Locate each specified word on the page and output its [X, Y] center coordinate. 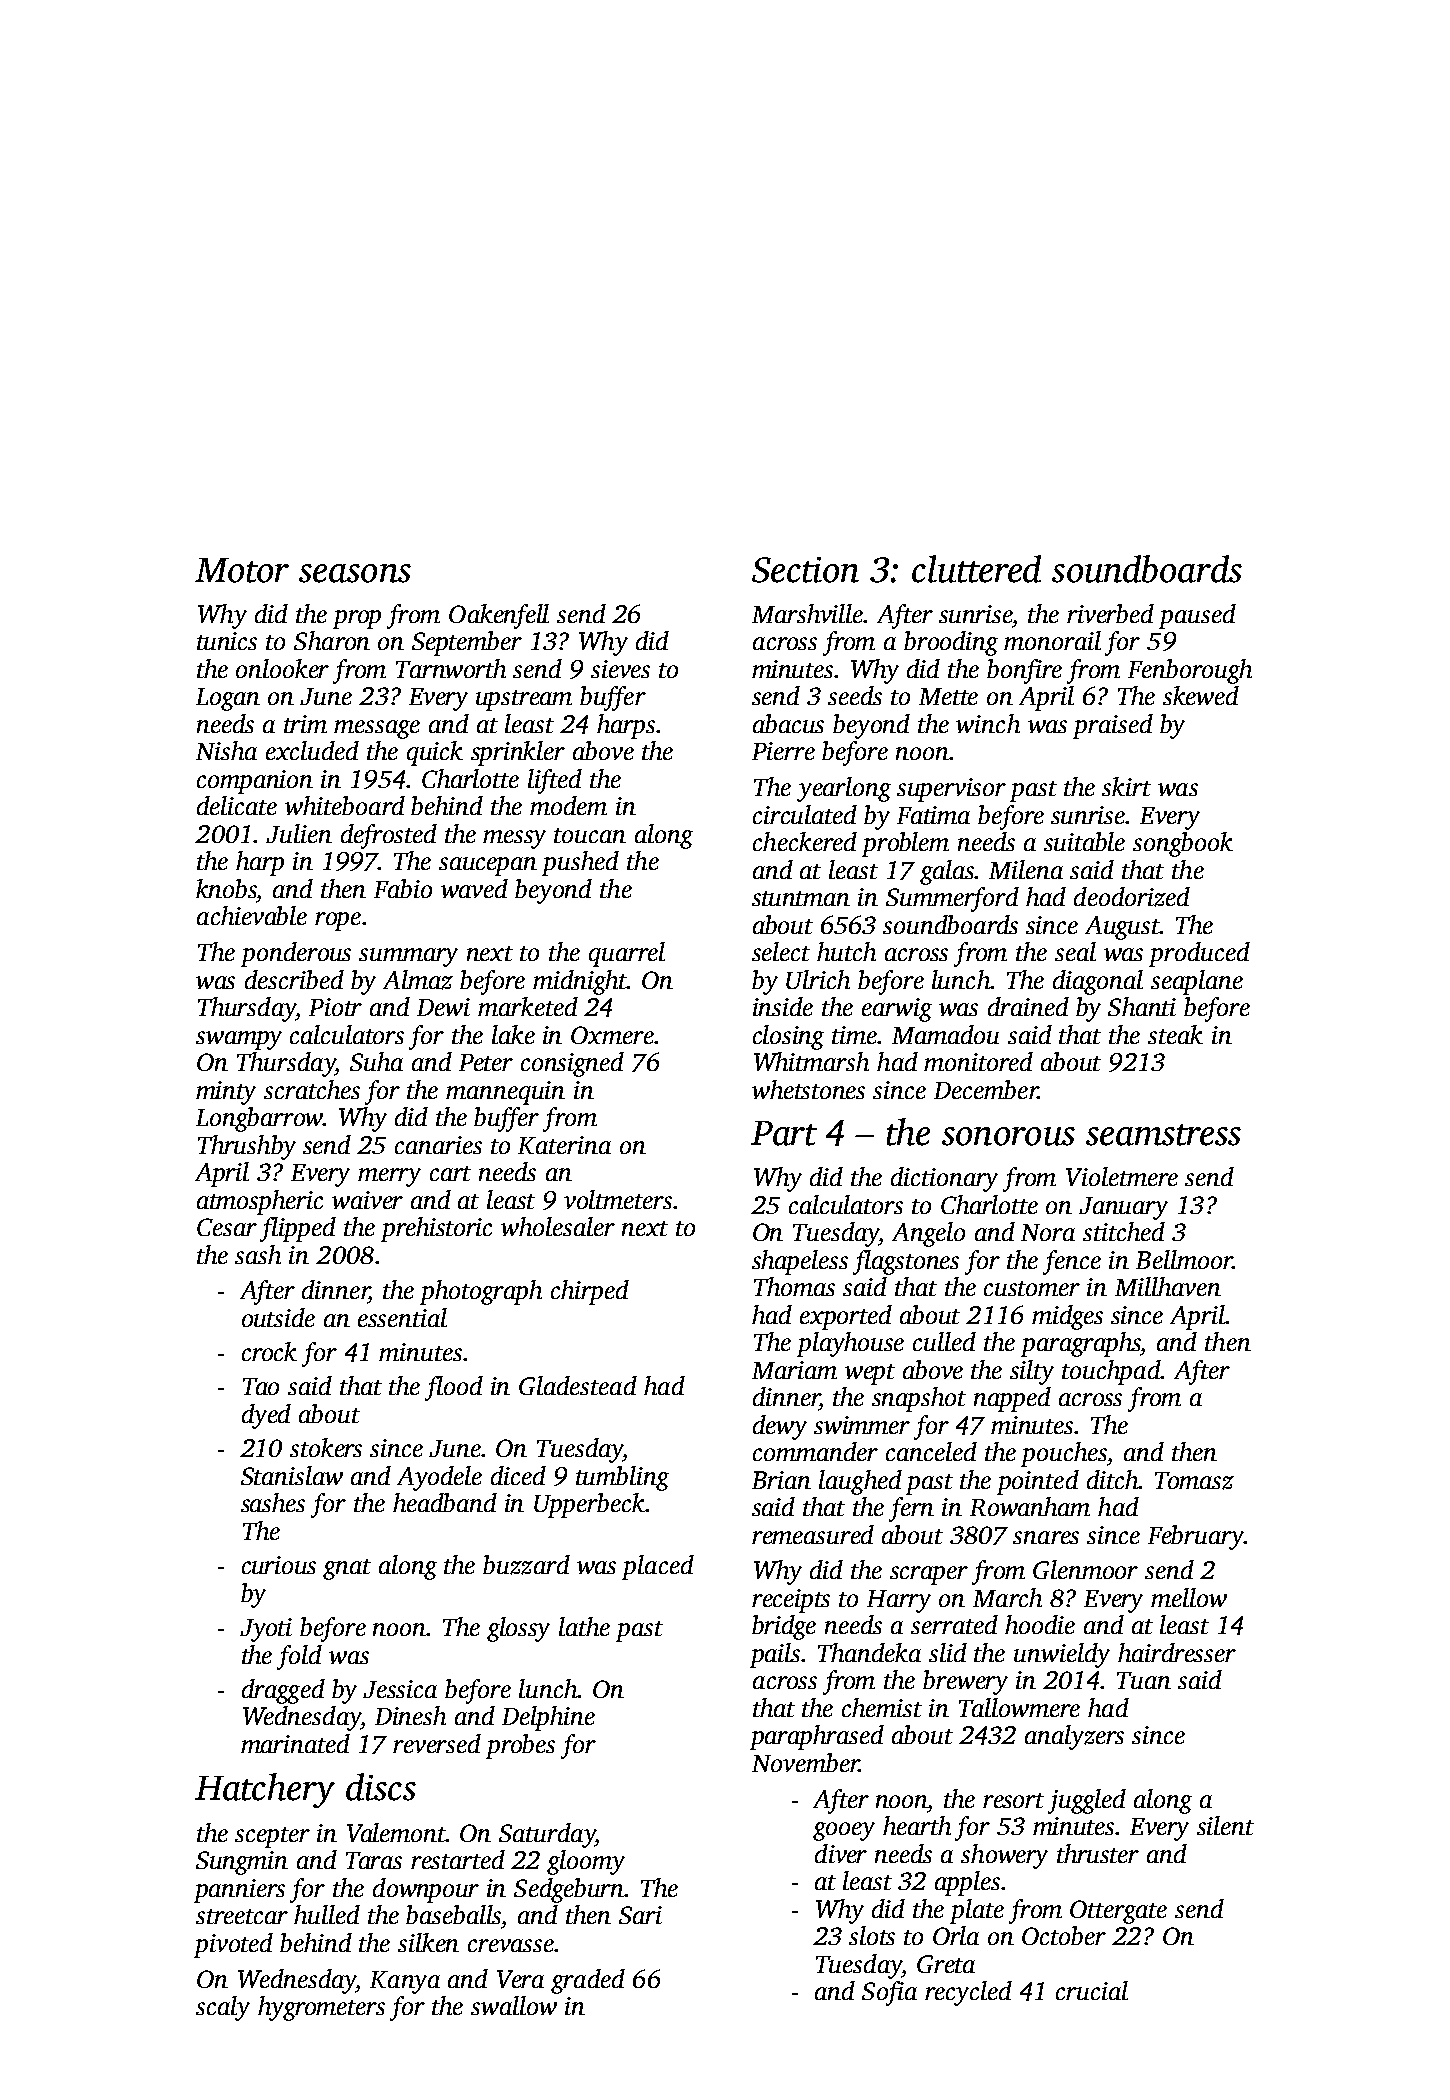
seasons [355, 573]
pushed [580, 863]
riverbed [1110, 613]
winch [988, 723]
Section [805, 570]
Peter [486, 1062]
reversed [437, 1743]
